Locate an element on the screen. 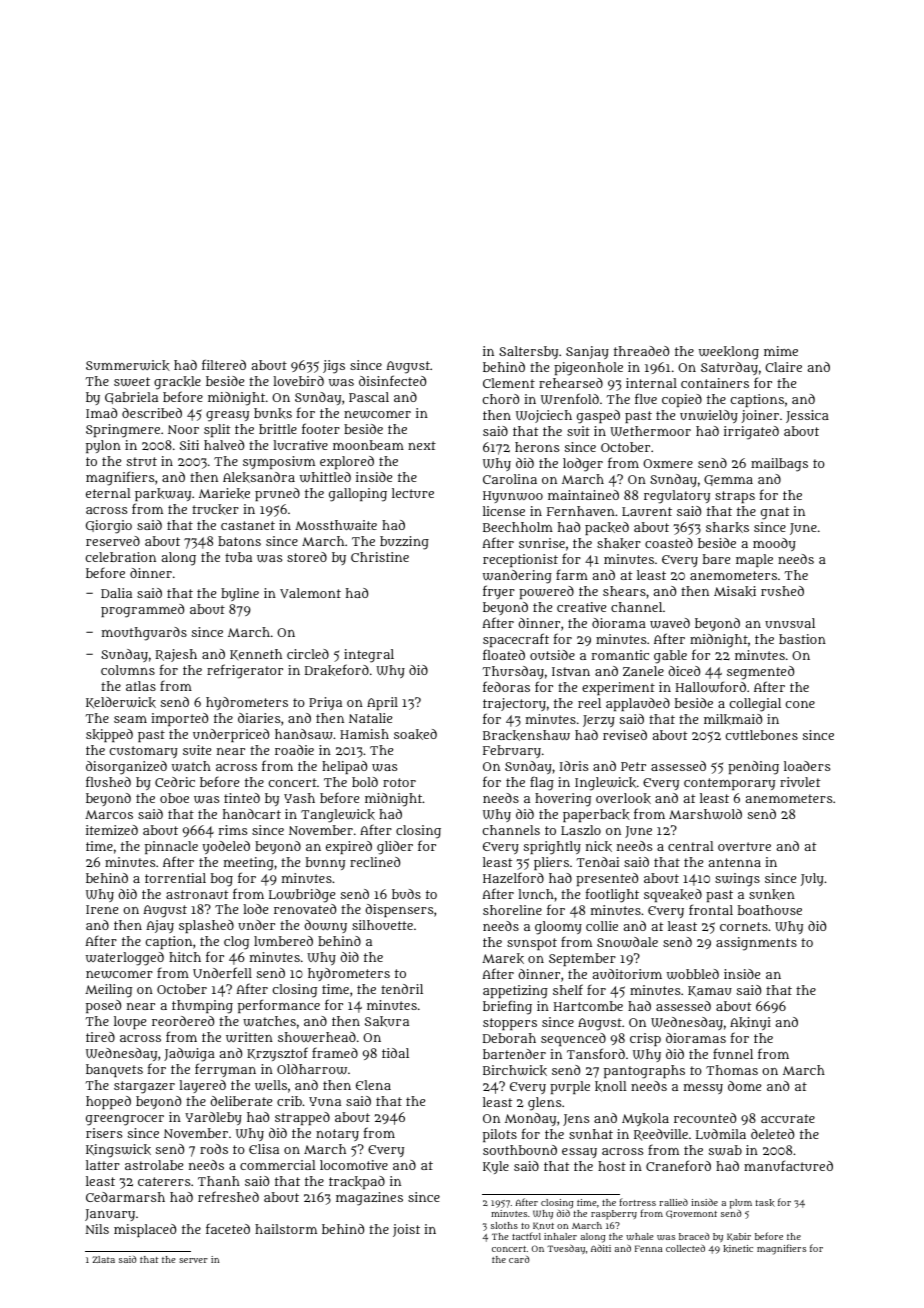 The height and width of the screenshot is (1308, 924). Sakura is located at coordinates (387, 1021).
